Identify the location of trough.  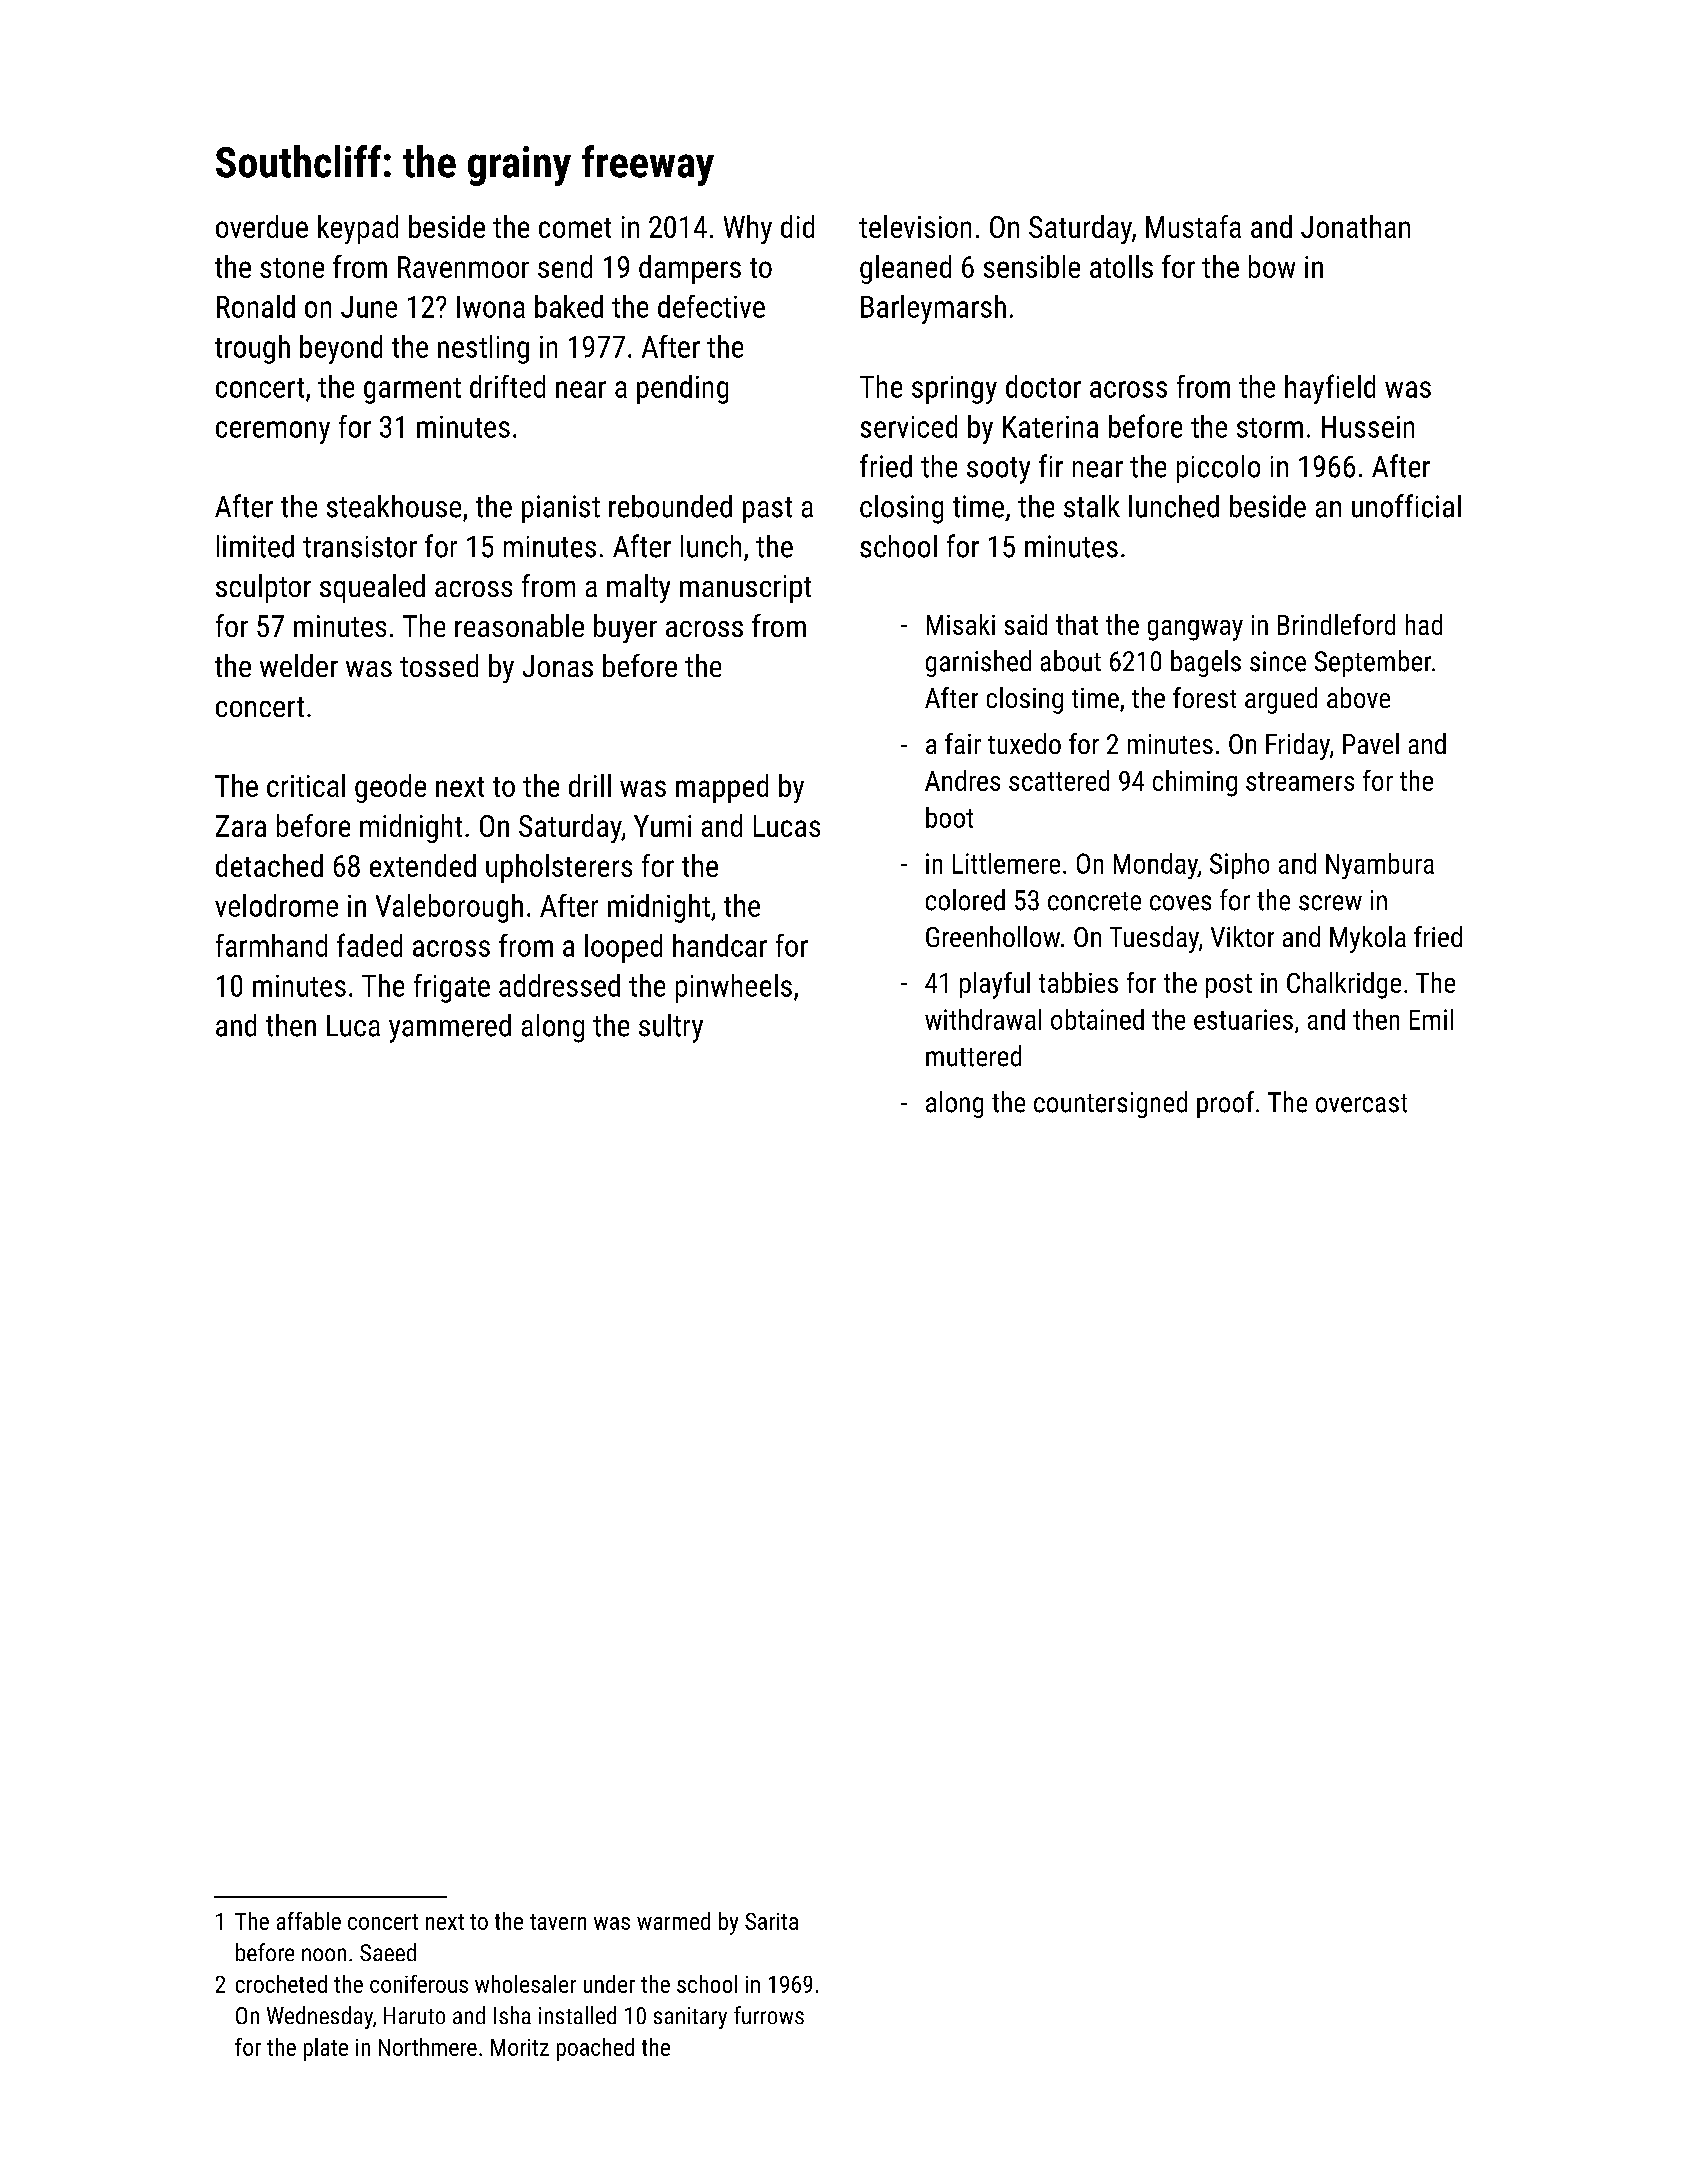
(252, 349).
